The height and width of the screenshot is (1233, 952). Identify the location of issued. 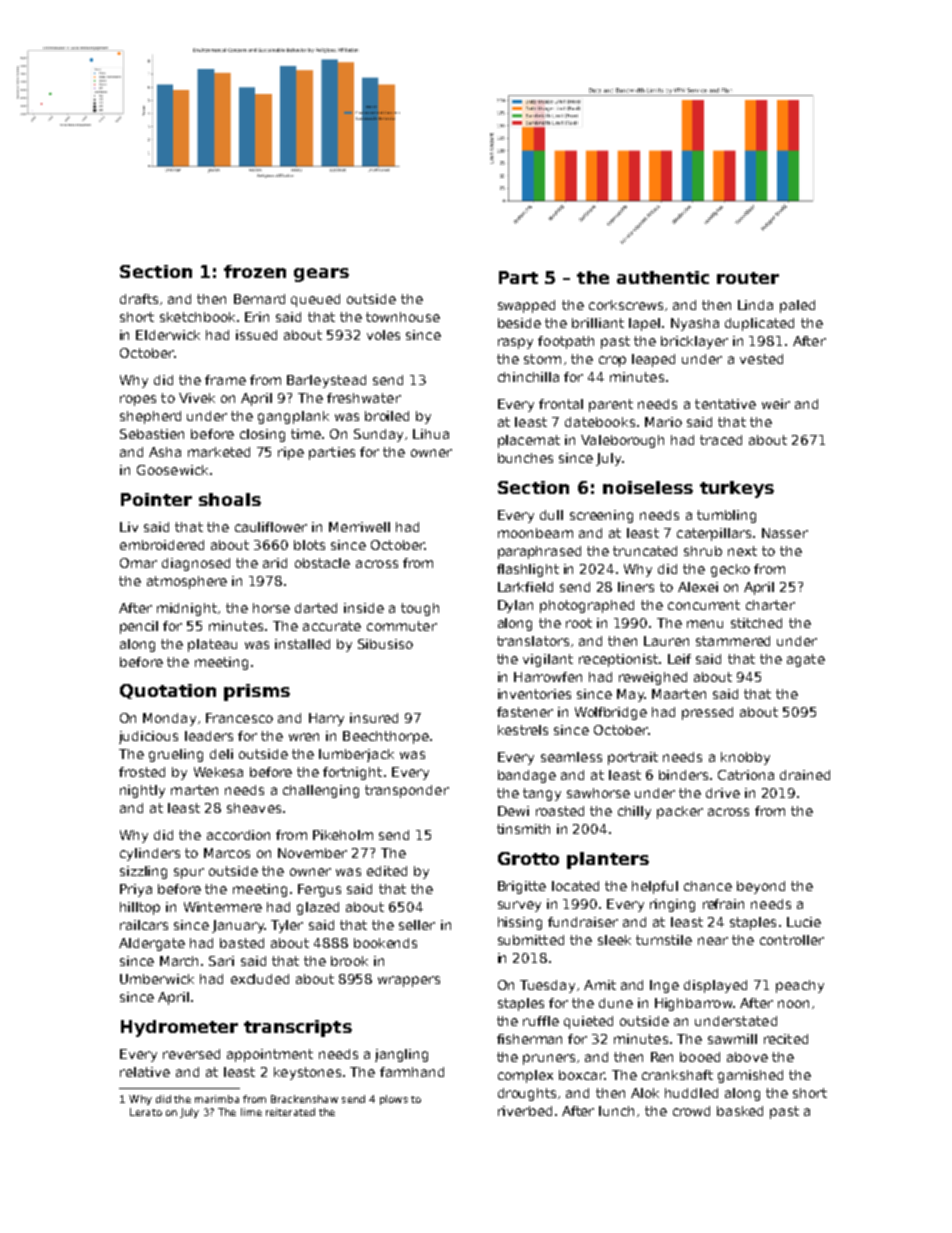
(256, 335).
